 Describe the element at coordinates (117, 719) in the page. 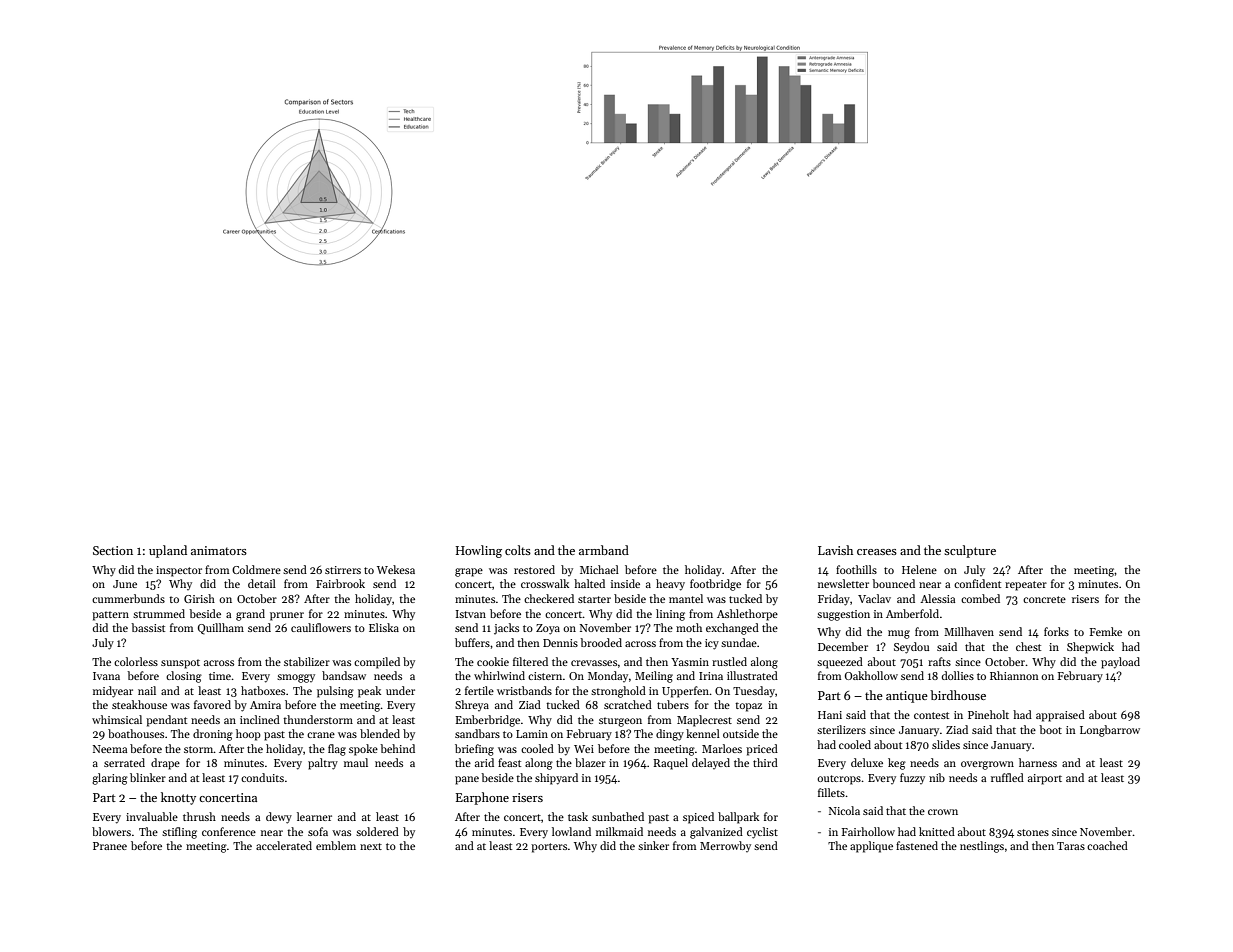

I see `whimsical` at that location.
